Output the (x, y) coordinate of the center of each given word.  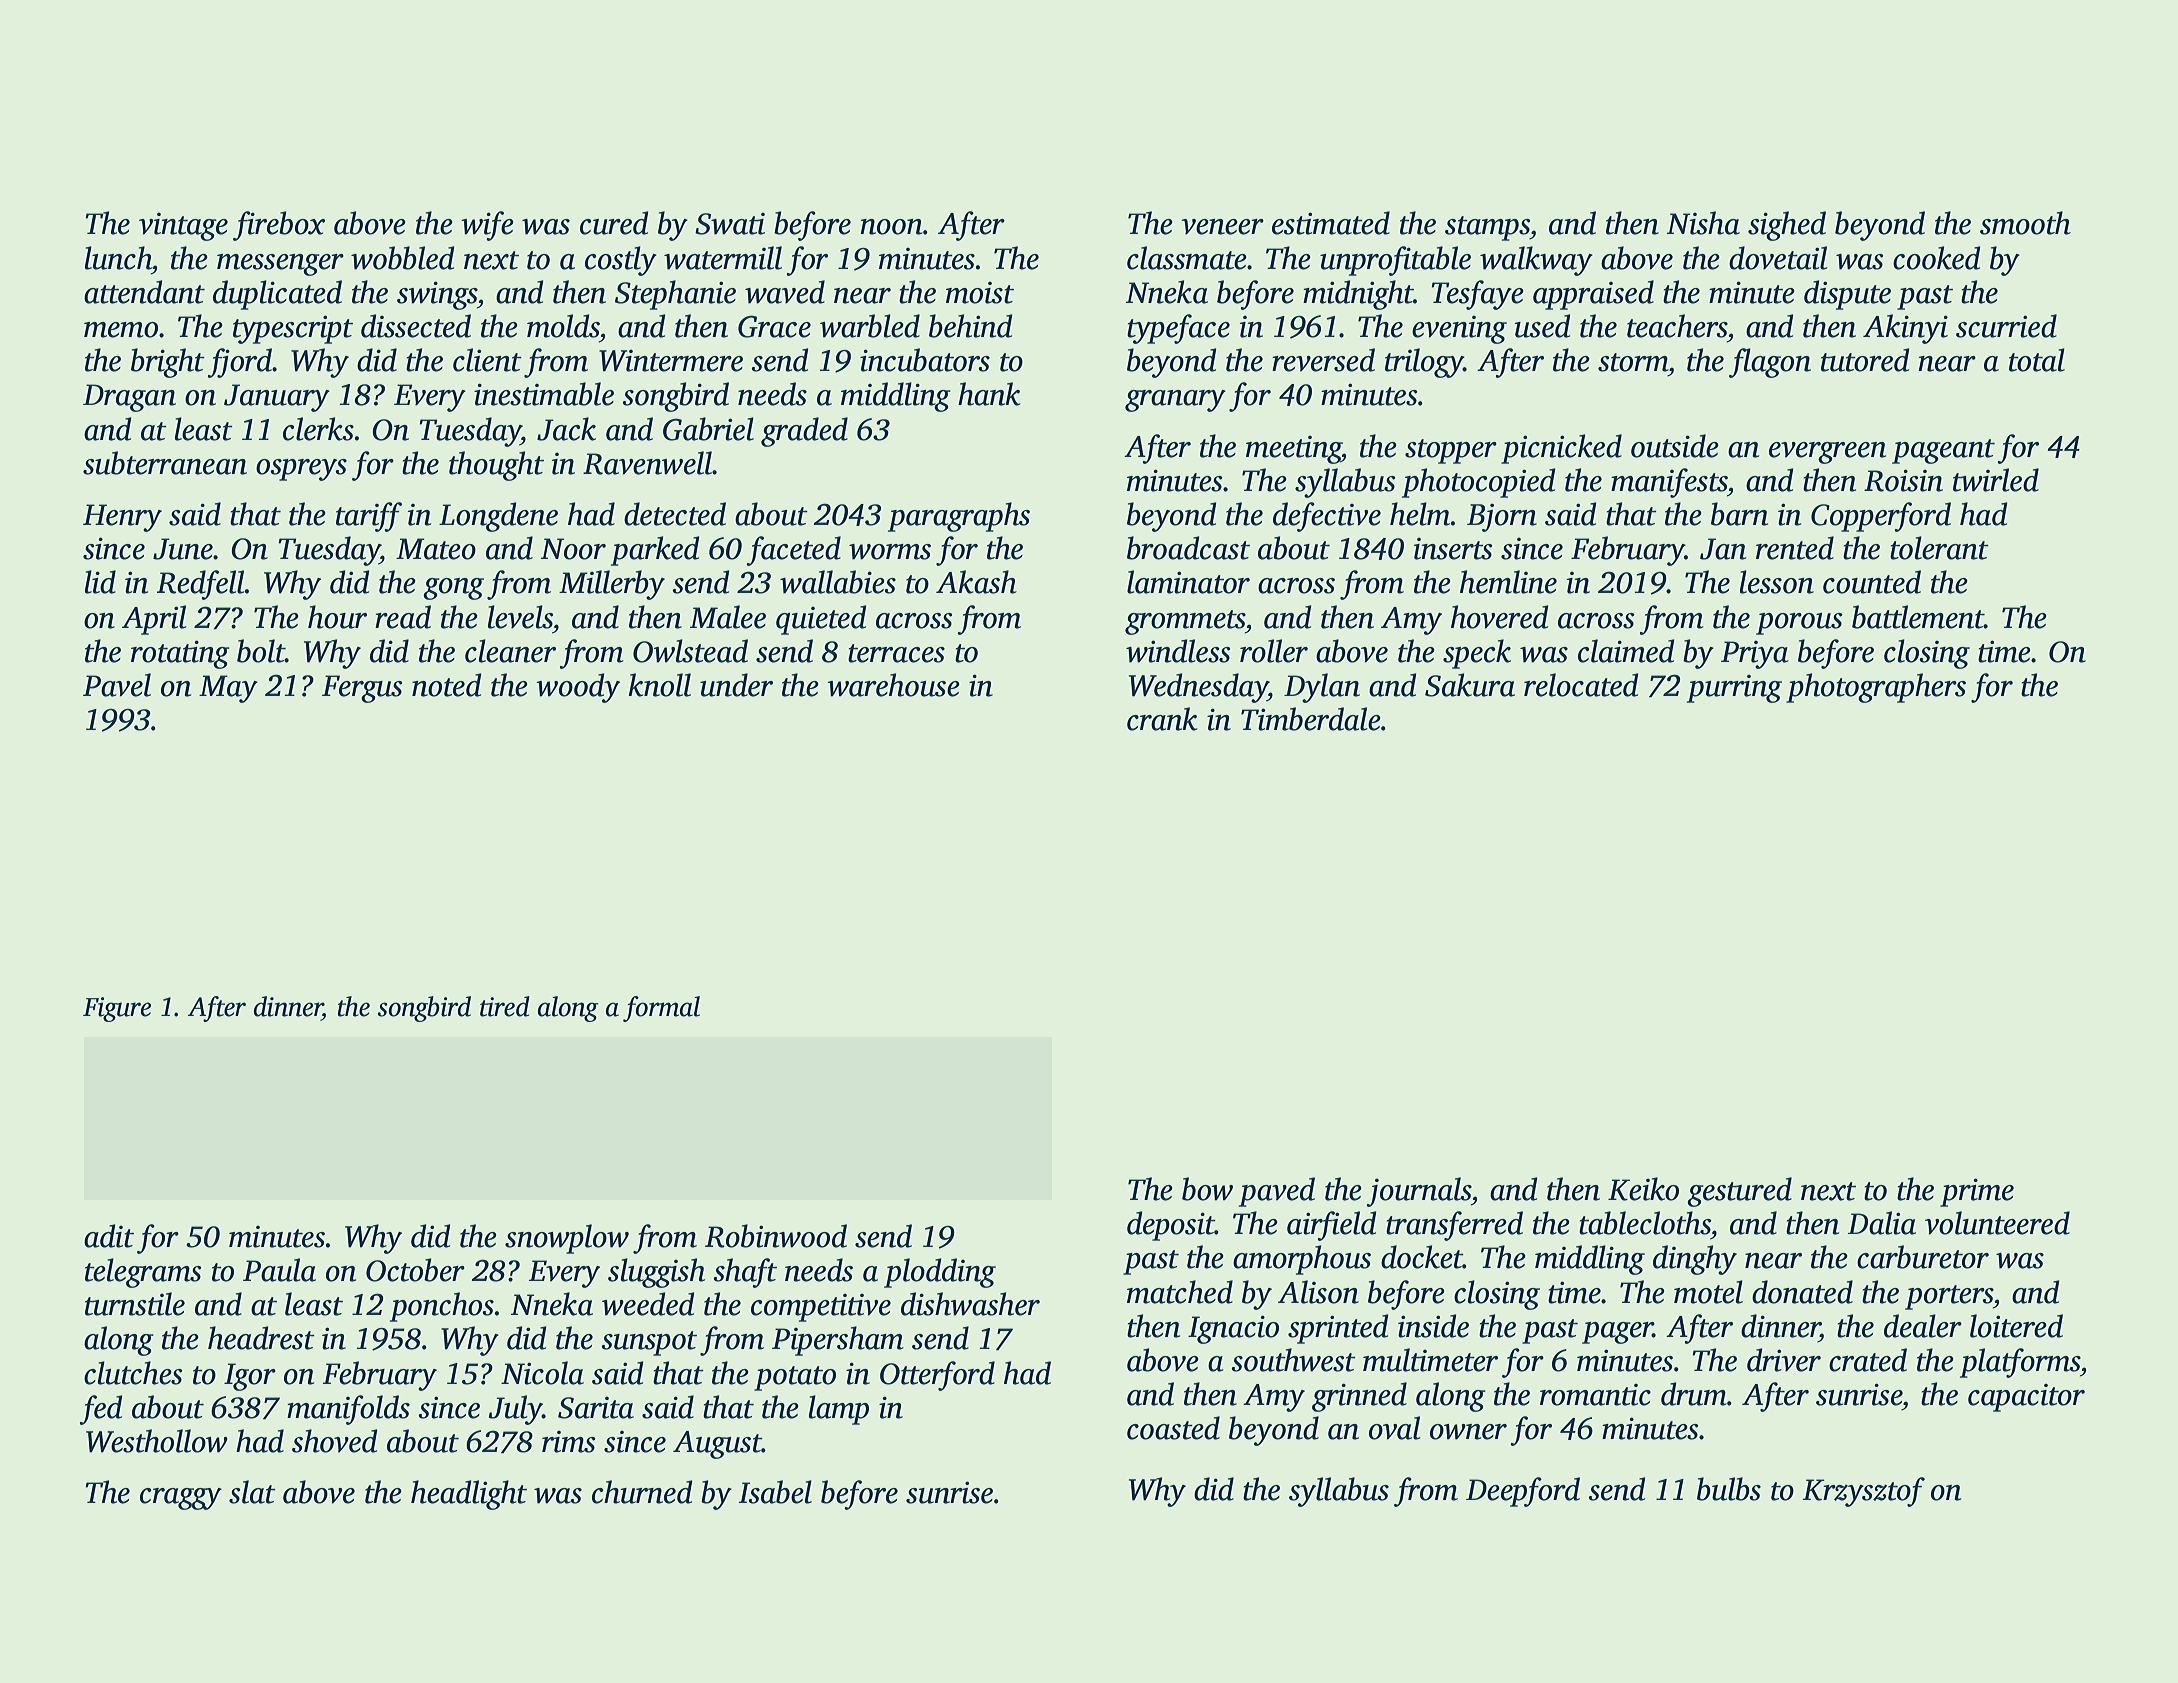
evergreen (1827, 453)
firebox (279, 226)
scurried (2006, 326)
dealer (1923, 1326)
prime (1977, 1193)
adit (109, 1236)
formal (661, 1009)
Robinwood (776, 1236)
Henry (122, 518)
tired (505, 1006)
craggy (181, 1499)
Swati (730, 224)
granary (1175, 401)
